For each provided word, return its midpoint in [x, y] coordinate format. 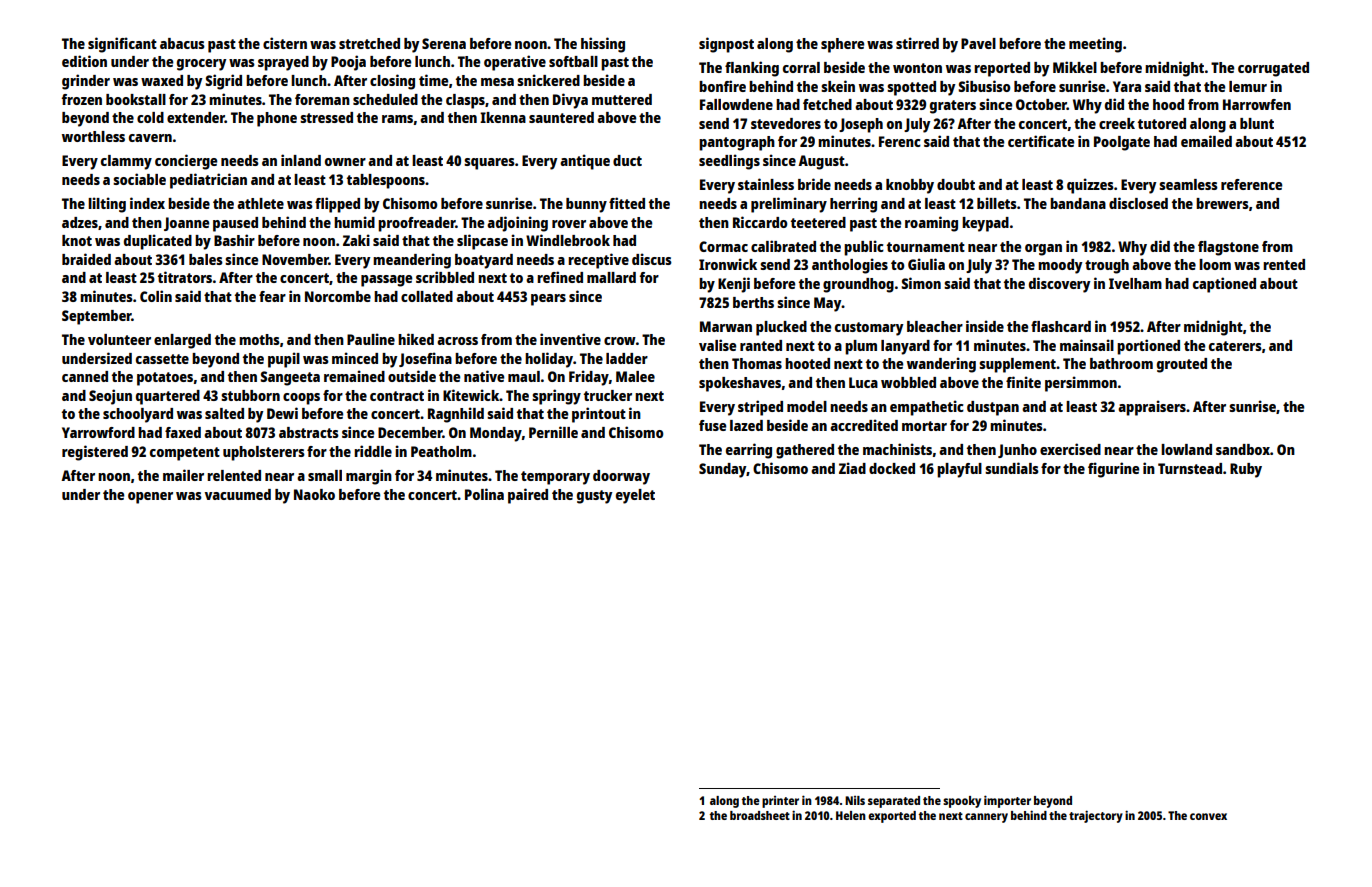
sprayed [283, 63]
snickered [548, 80]
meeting [1095, 45]
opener [150, 498]
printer [780, 802]
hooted [807, 363]
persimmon [1081, 384]
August [821, 162]
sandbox [1243, 449]
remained [354, 376]
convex [1208, 816]
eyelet [635, 496]
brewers [1222, 203]
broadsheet [760, 815]
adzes [80, 222]
